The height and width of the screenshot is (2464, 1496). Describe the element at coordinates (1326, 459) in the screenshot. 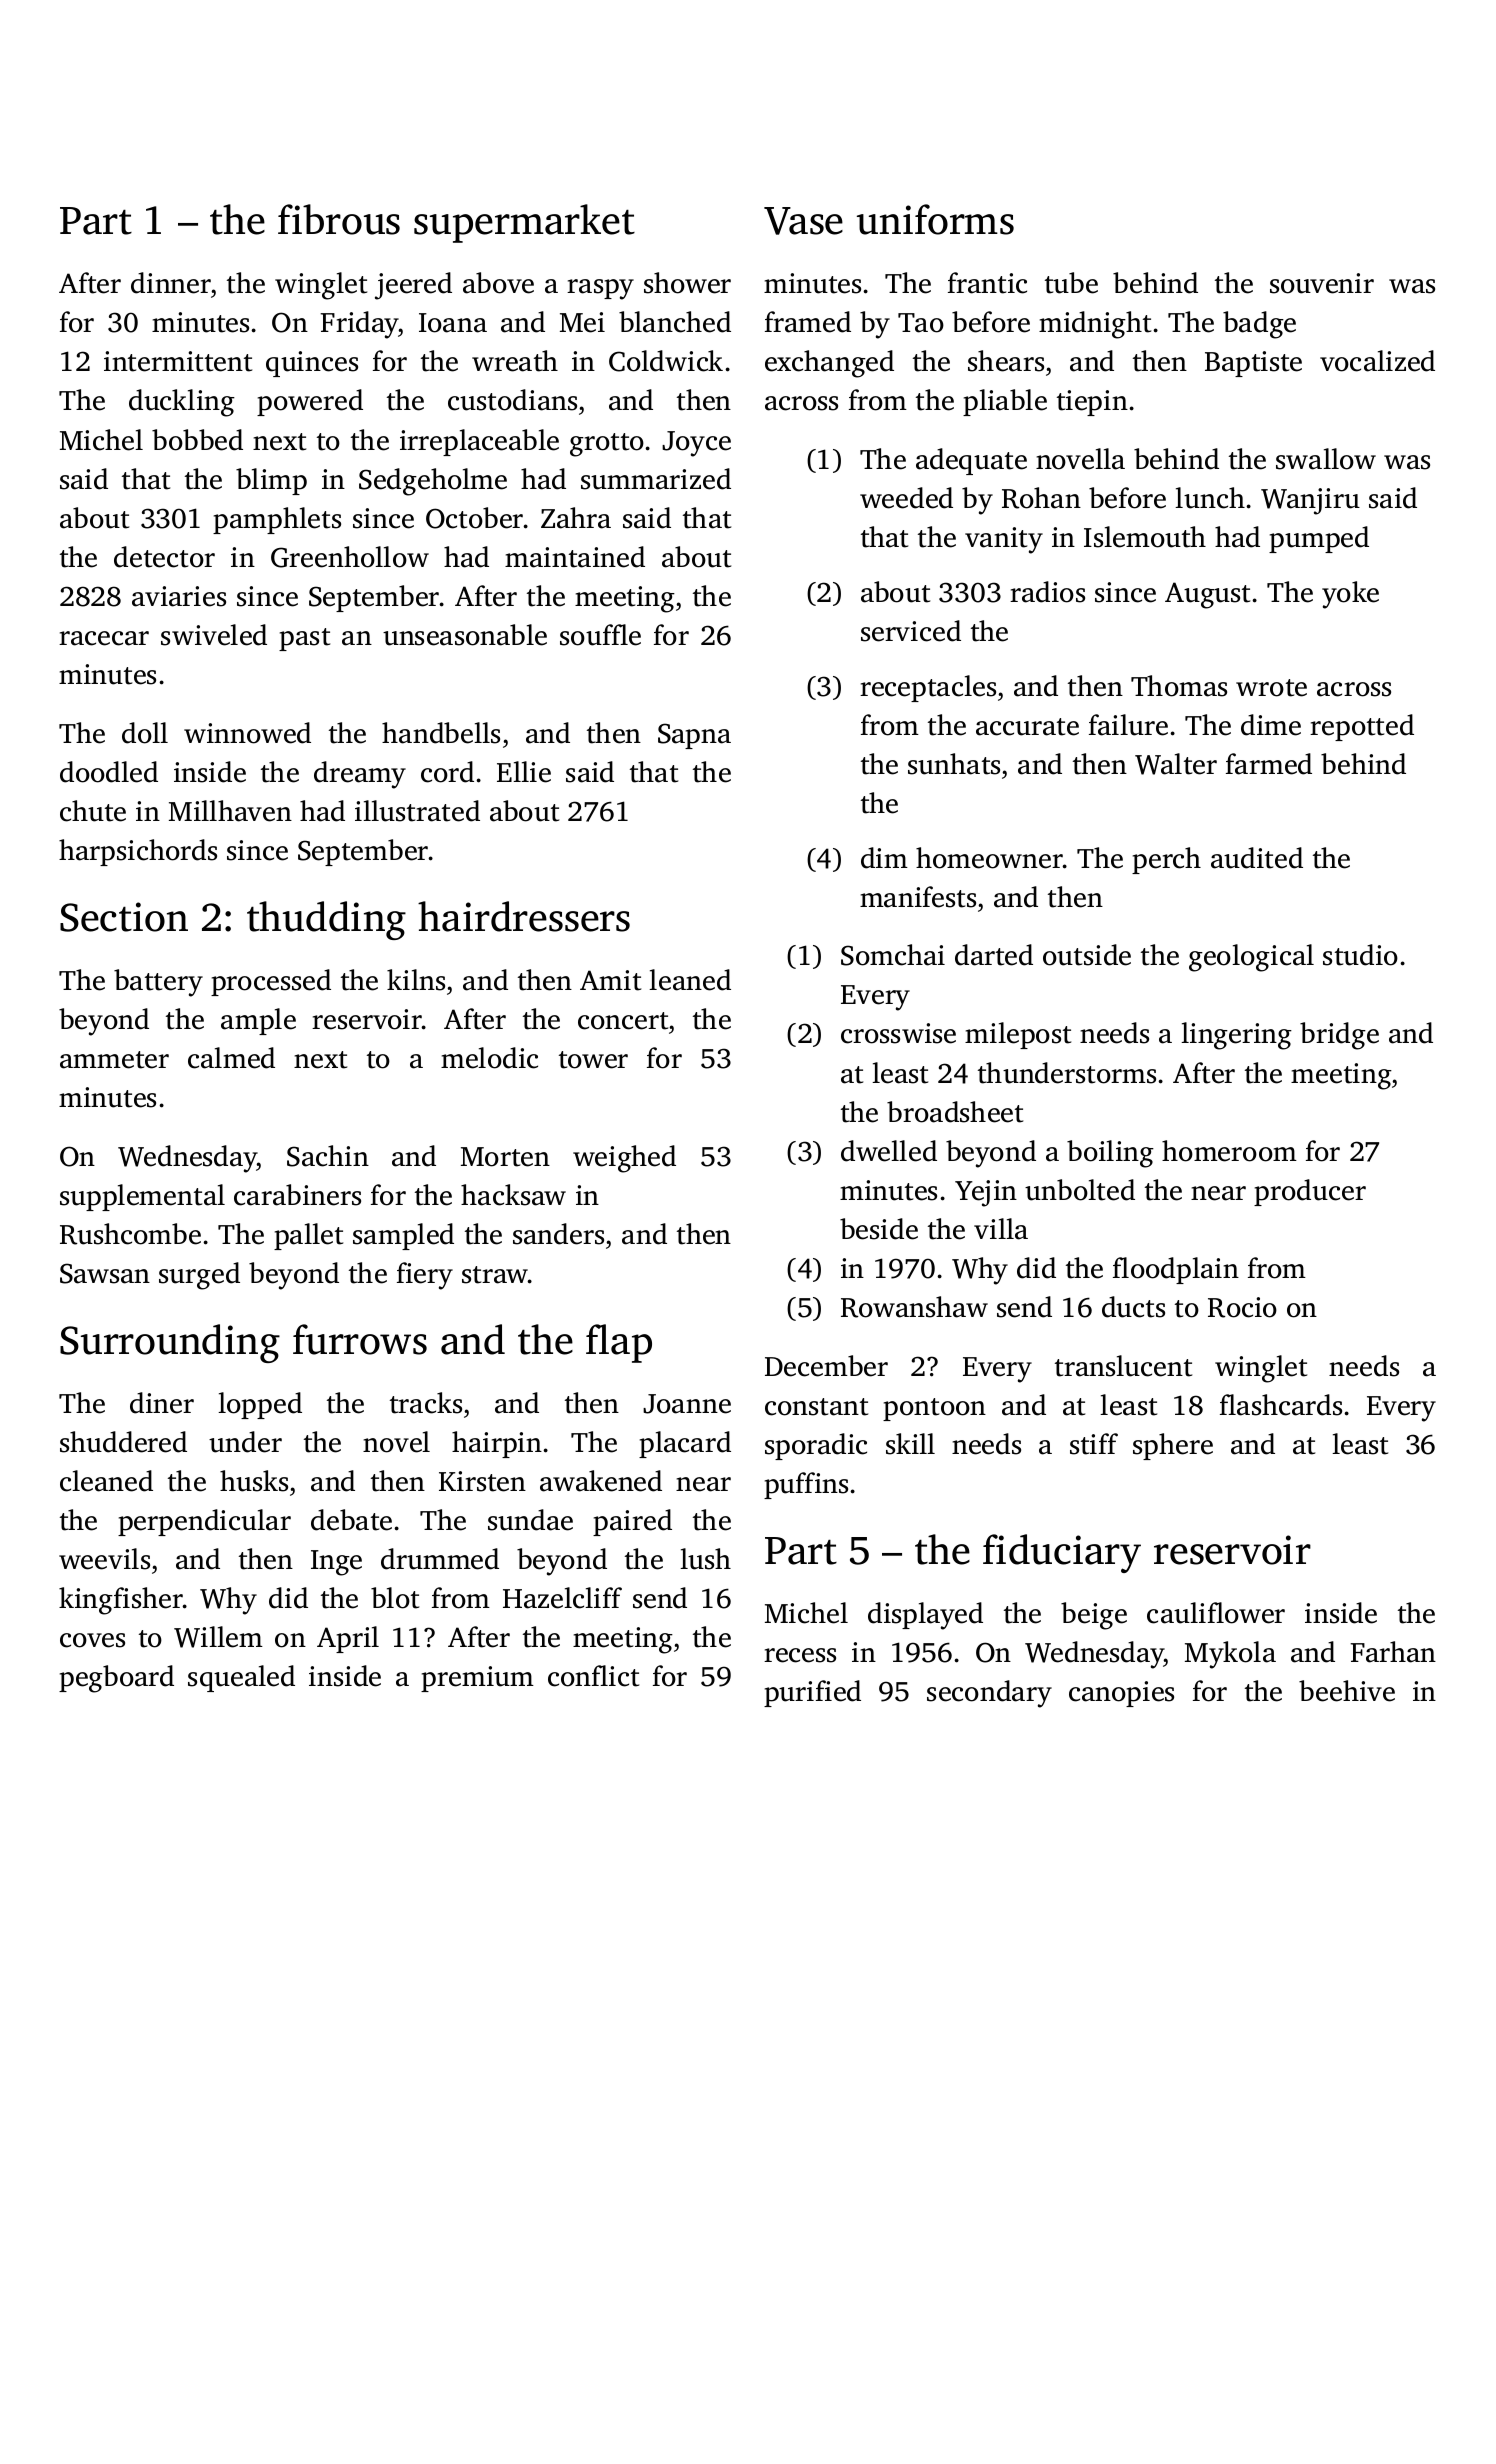

I see `swallow` at that location.
